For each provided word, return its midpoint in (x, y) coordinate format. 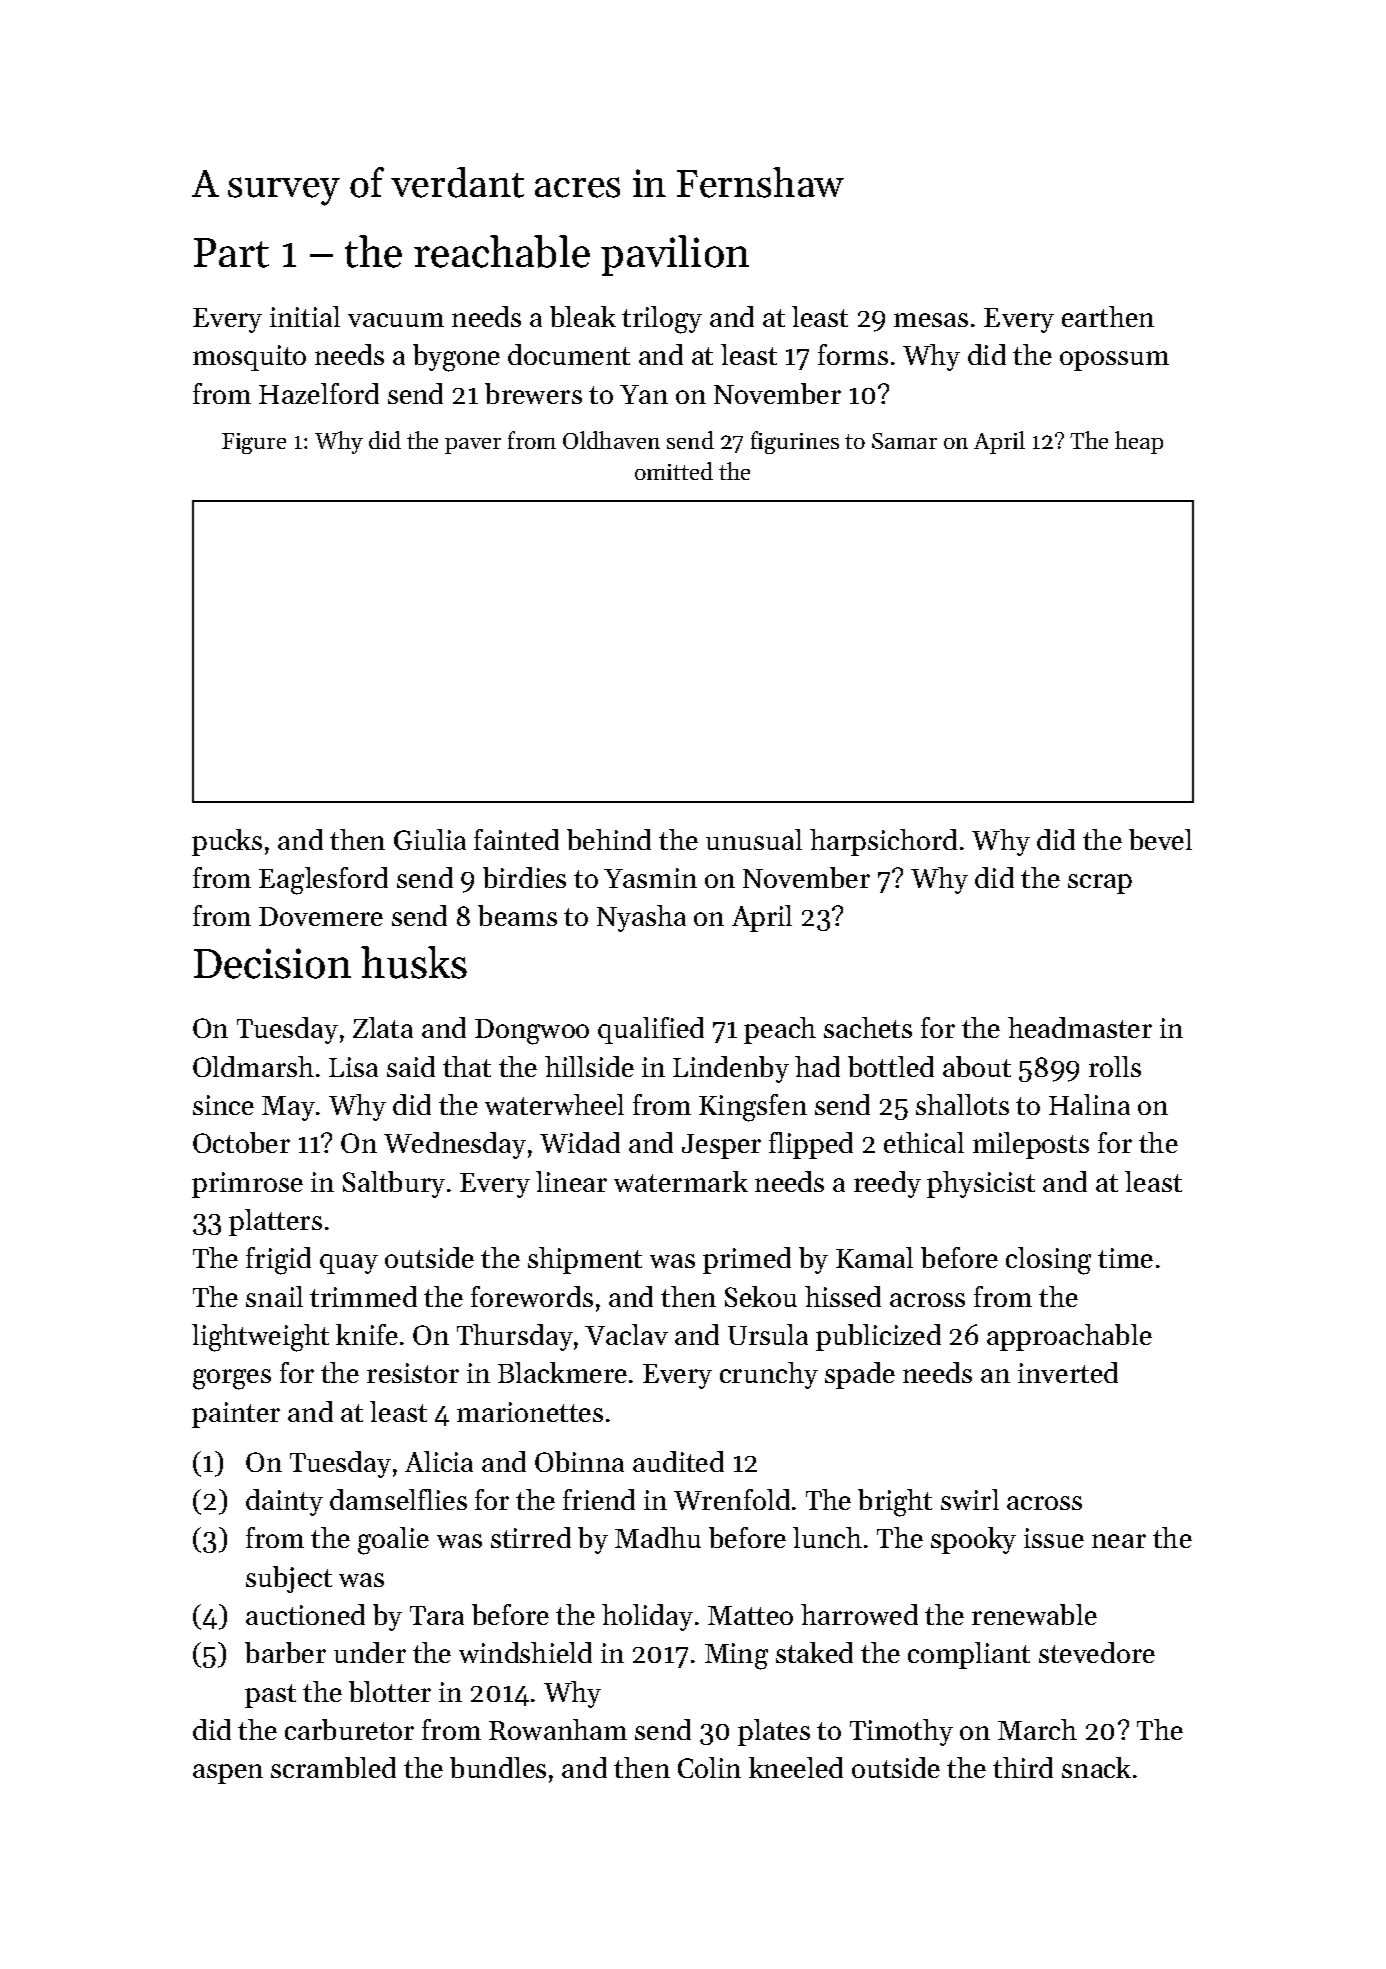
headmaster (1080, 1027)
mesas (931, 320)
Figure (254, 443)
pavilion (675, 255)
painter (236, 1415)
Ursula (768, 1334)
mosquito (249, 358)
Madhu (658, 1537)
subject (289, 1579)
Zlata (383, 1027)
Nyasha (641, 918)
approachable (1069, 1337)
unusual (754, 839)
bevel (1160, 839)
